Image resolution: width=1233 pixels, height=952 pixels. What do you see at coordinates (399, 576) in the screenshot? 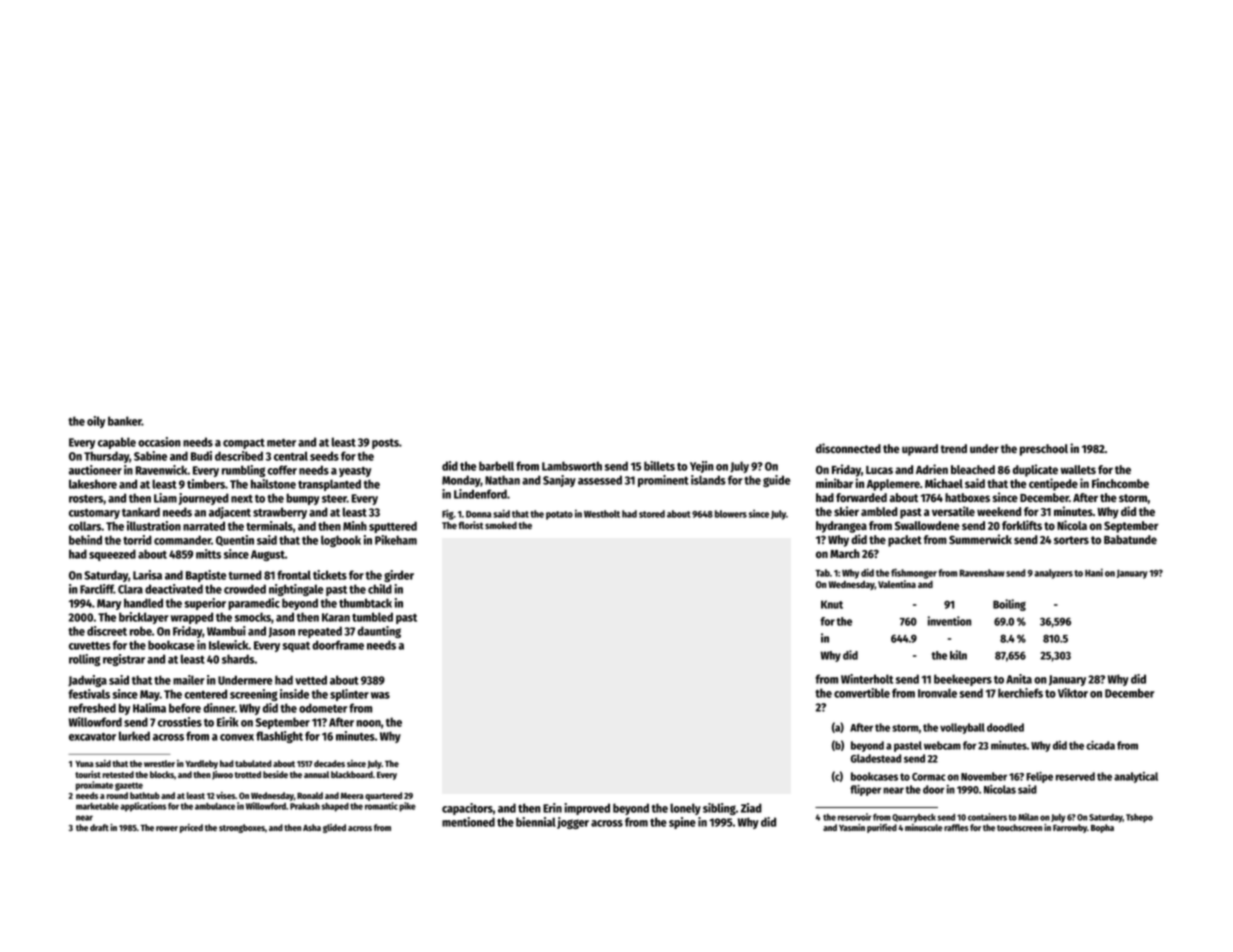
I see `girder` at bounding box center [399, 576].
